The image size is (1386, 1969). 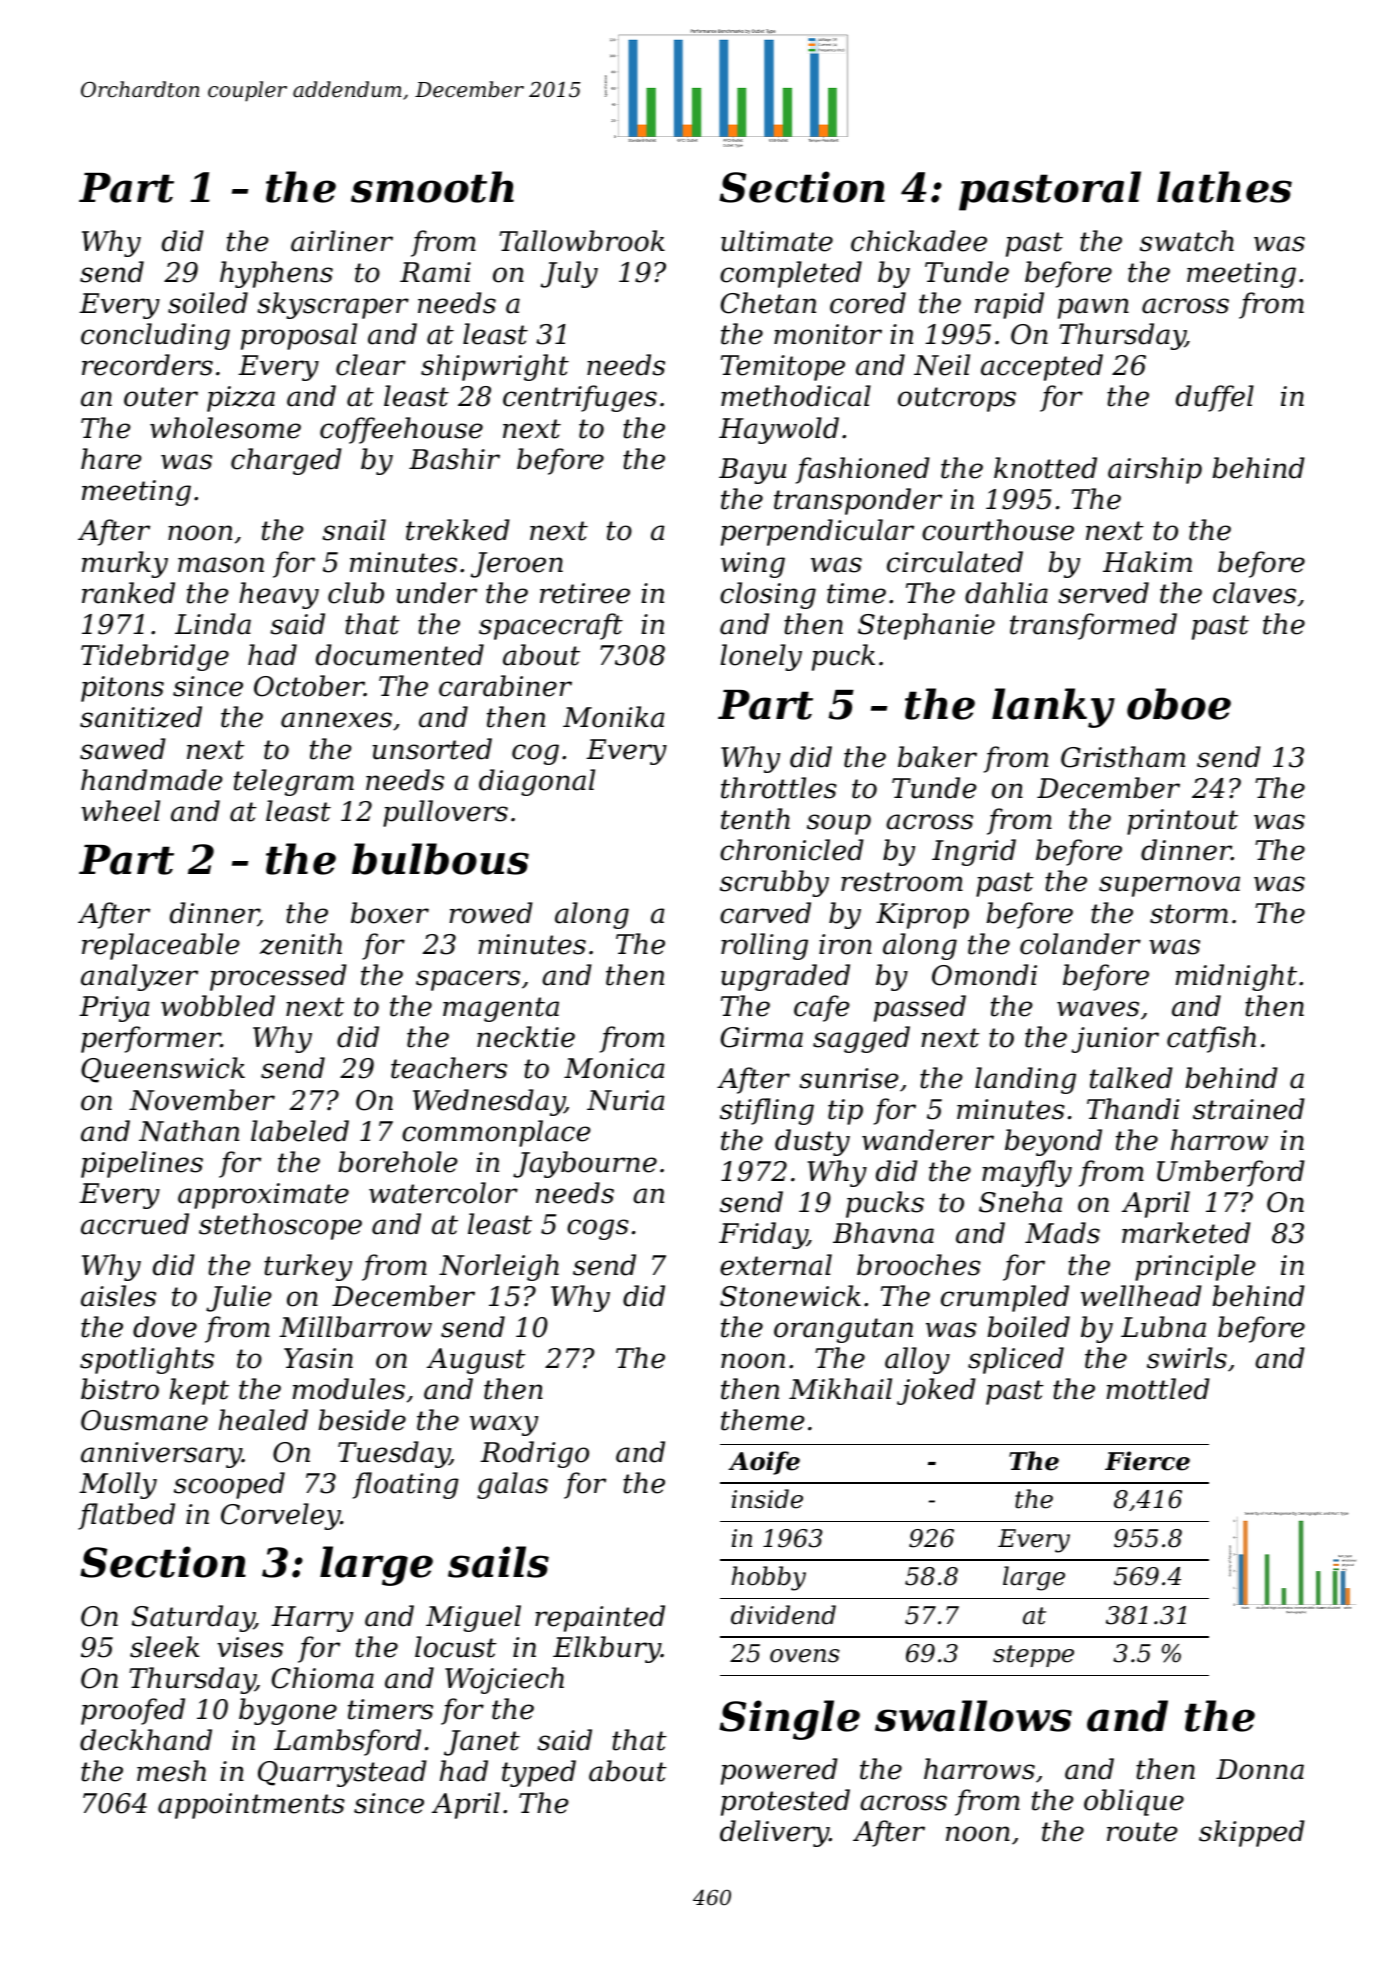 I want to click on smooth, so click(x=432, y=187).
